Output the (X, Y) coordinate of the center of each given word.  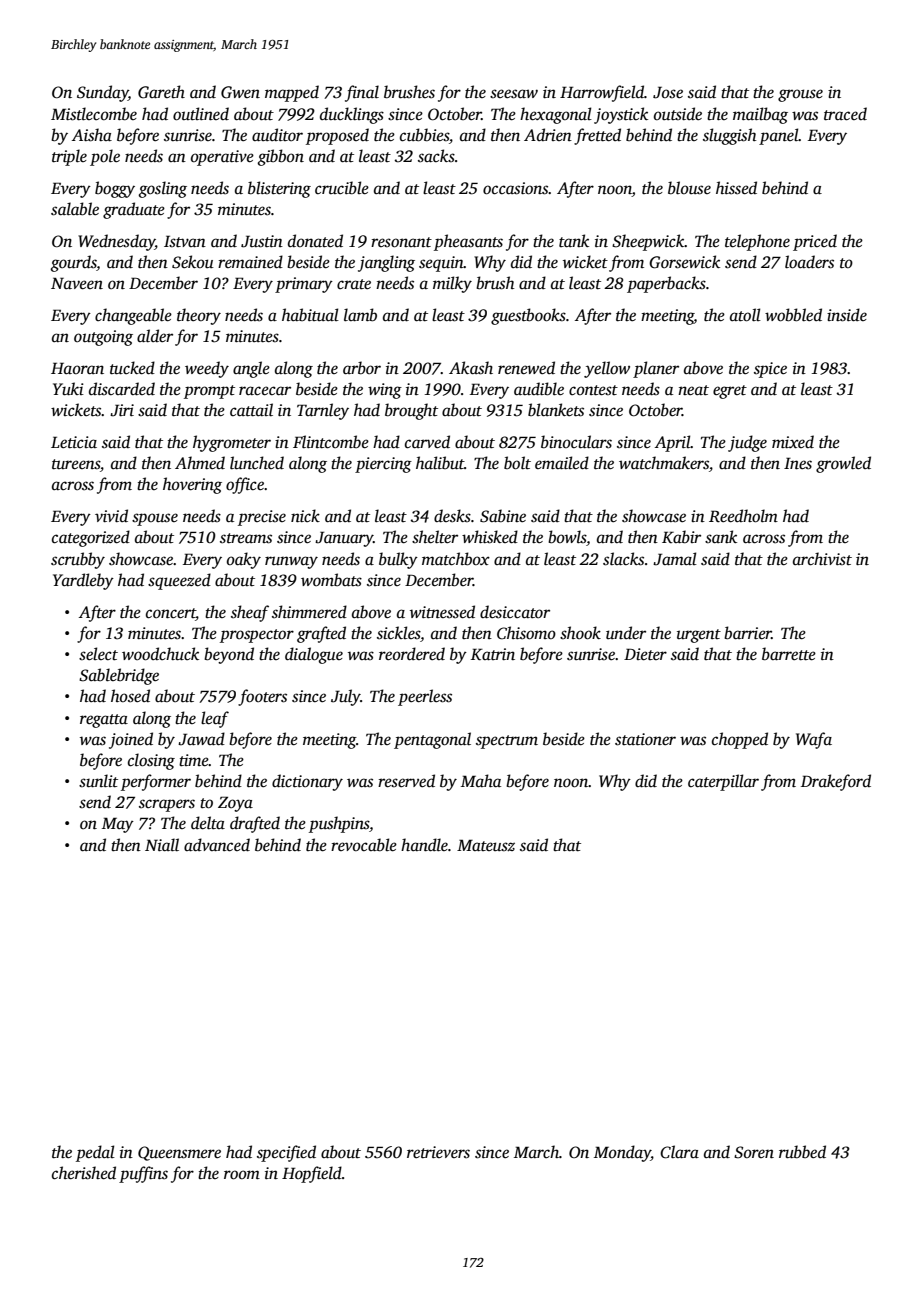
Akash (471, 368)
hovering (192, 485)
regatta (104, 721)
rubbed (802, 1152)
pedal (95, 1153)
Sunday (102, 93)
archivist (822, 559)
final (362, 93)
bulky (398, 560)
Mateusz (486, 845)
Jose (668, 92)
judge (747, 443)
